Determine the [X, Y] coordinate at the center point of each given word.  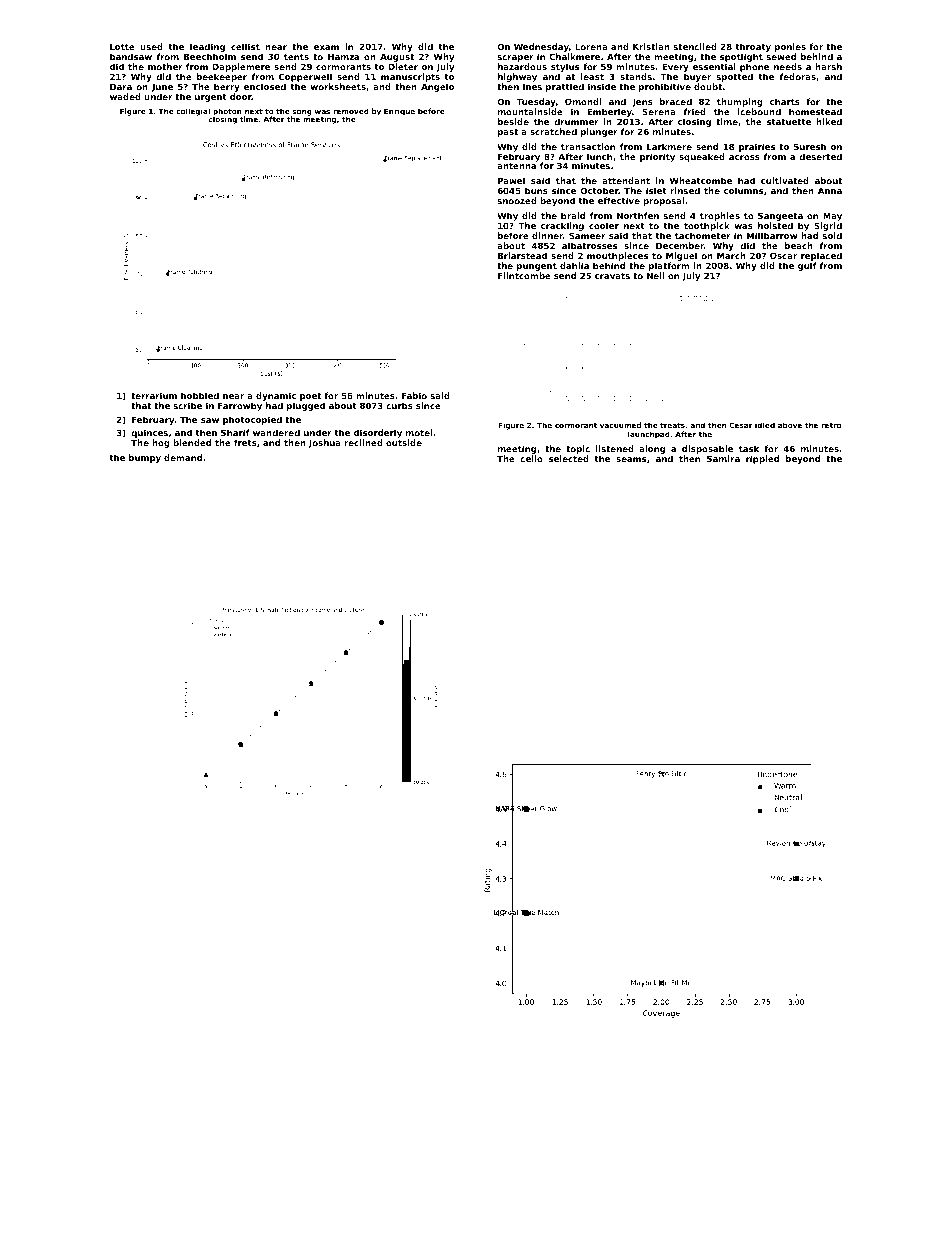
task [749, 448]
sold [832, 235]
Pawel [511, 180]
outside [404, 443]
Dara [121, 87]
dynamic [276, 396]
